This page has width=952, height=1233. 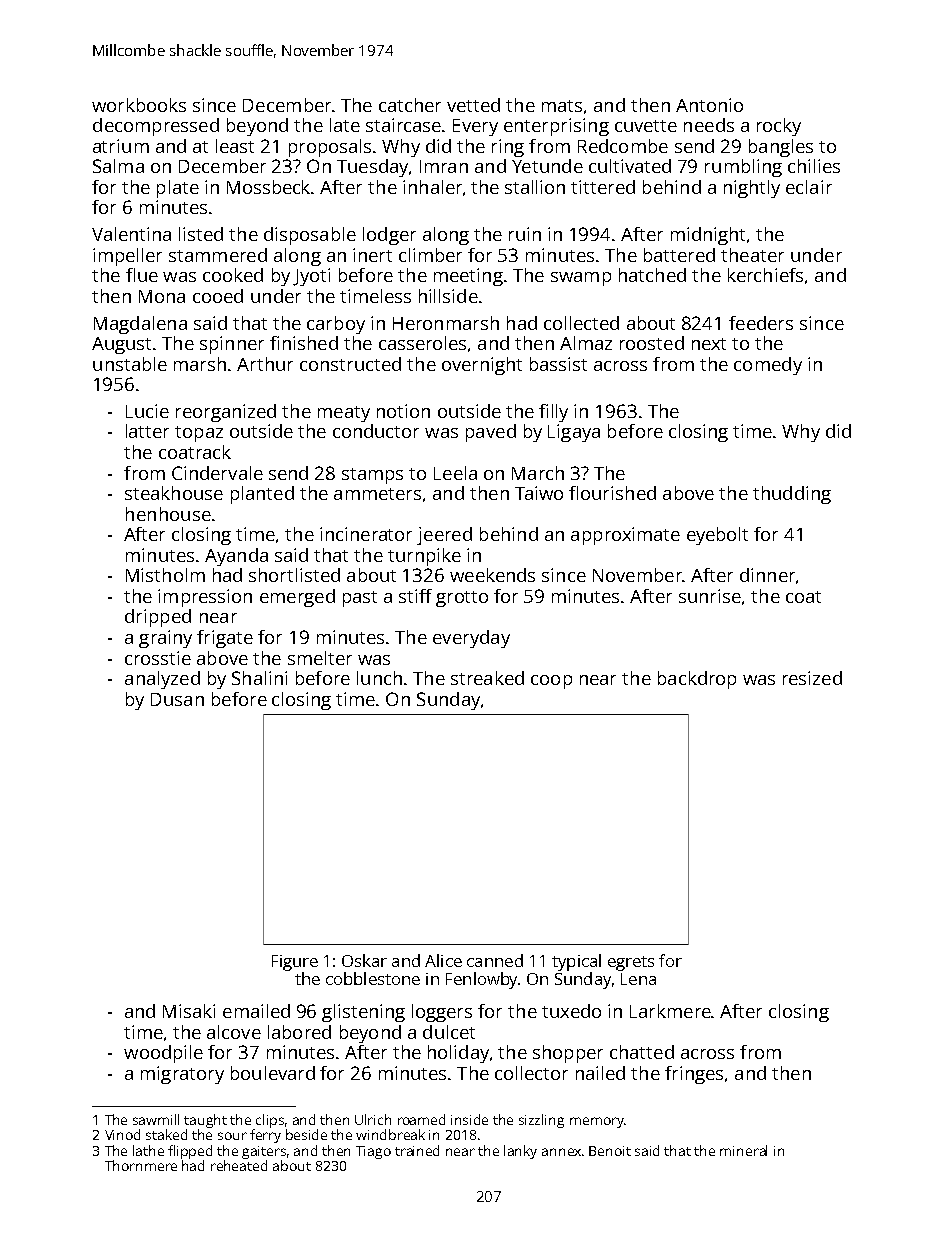 I want to click on Antonio, so click(x=709, y=105).
